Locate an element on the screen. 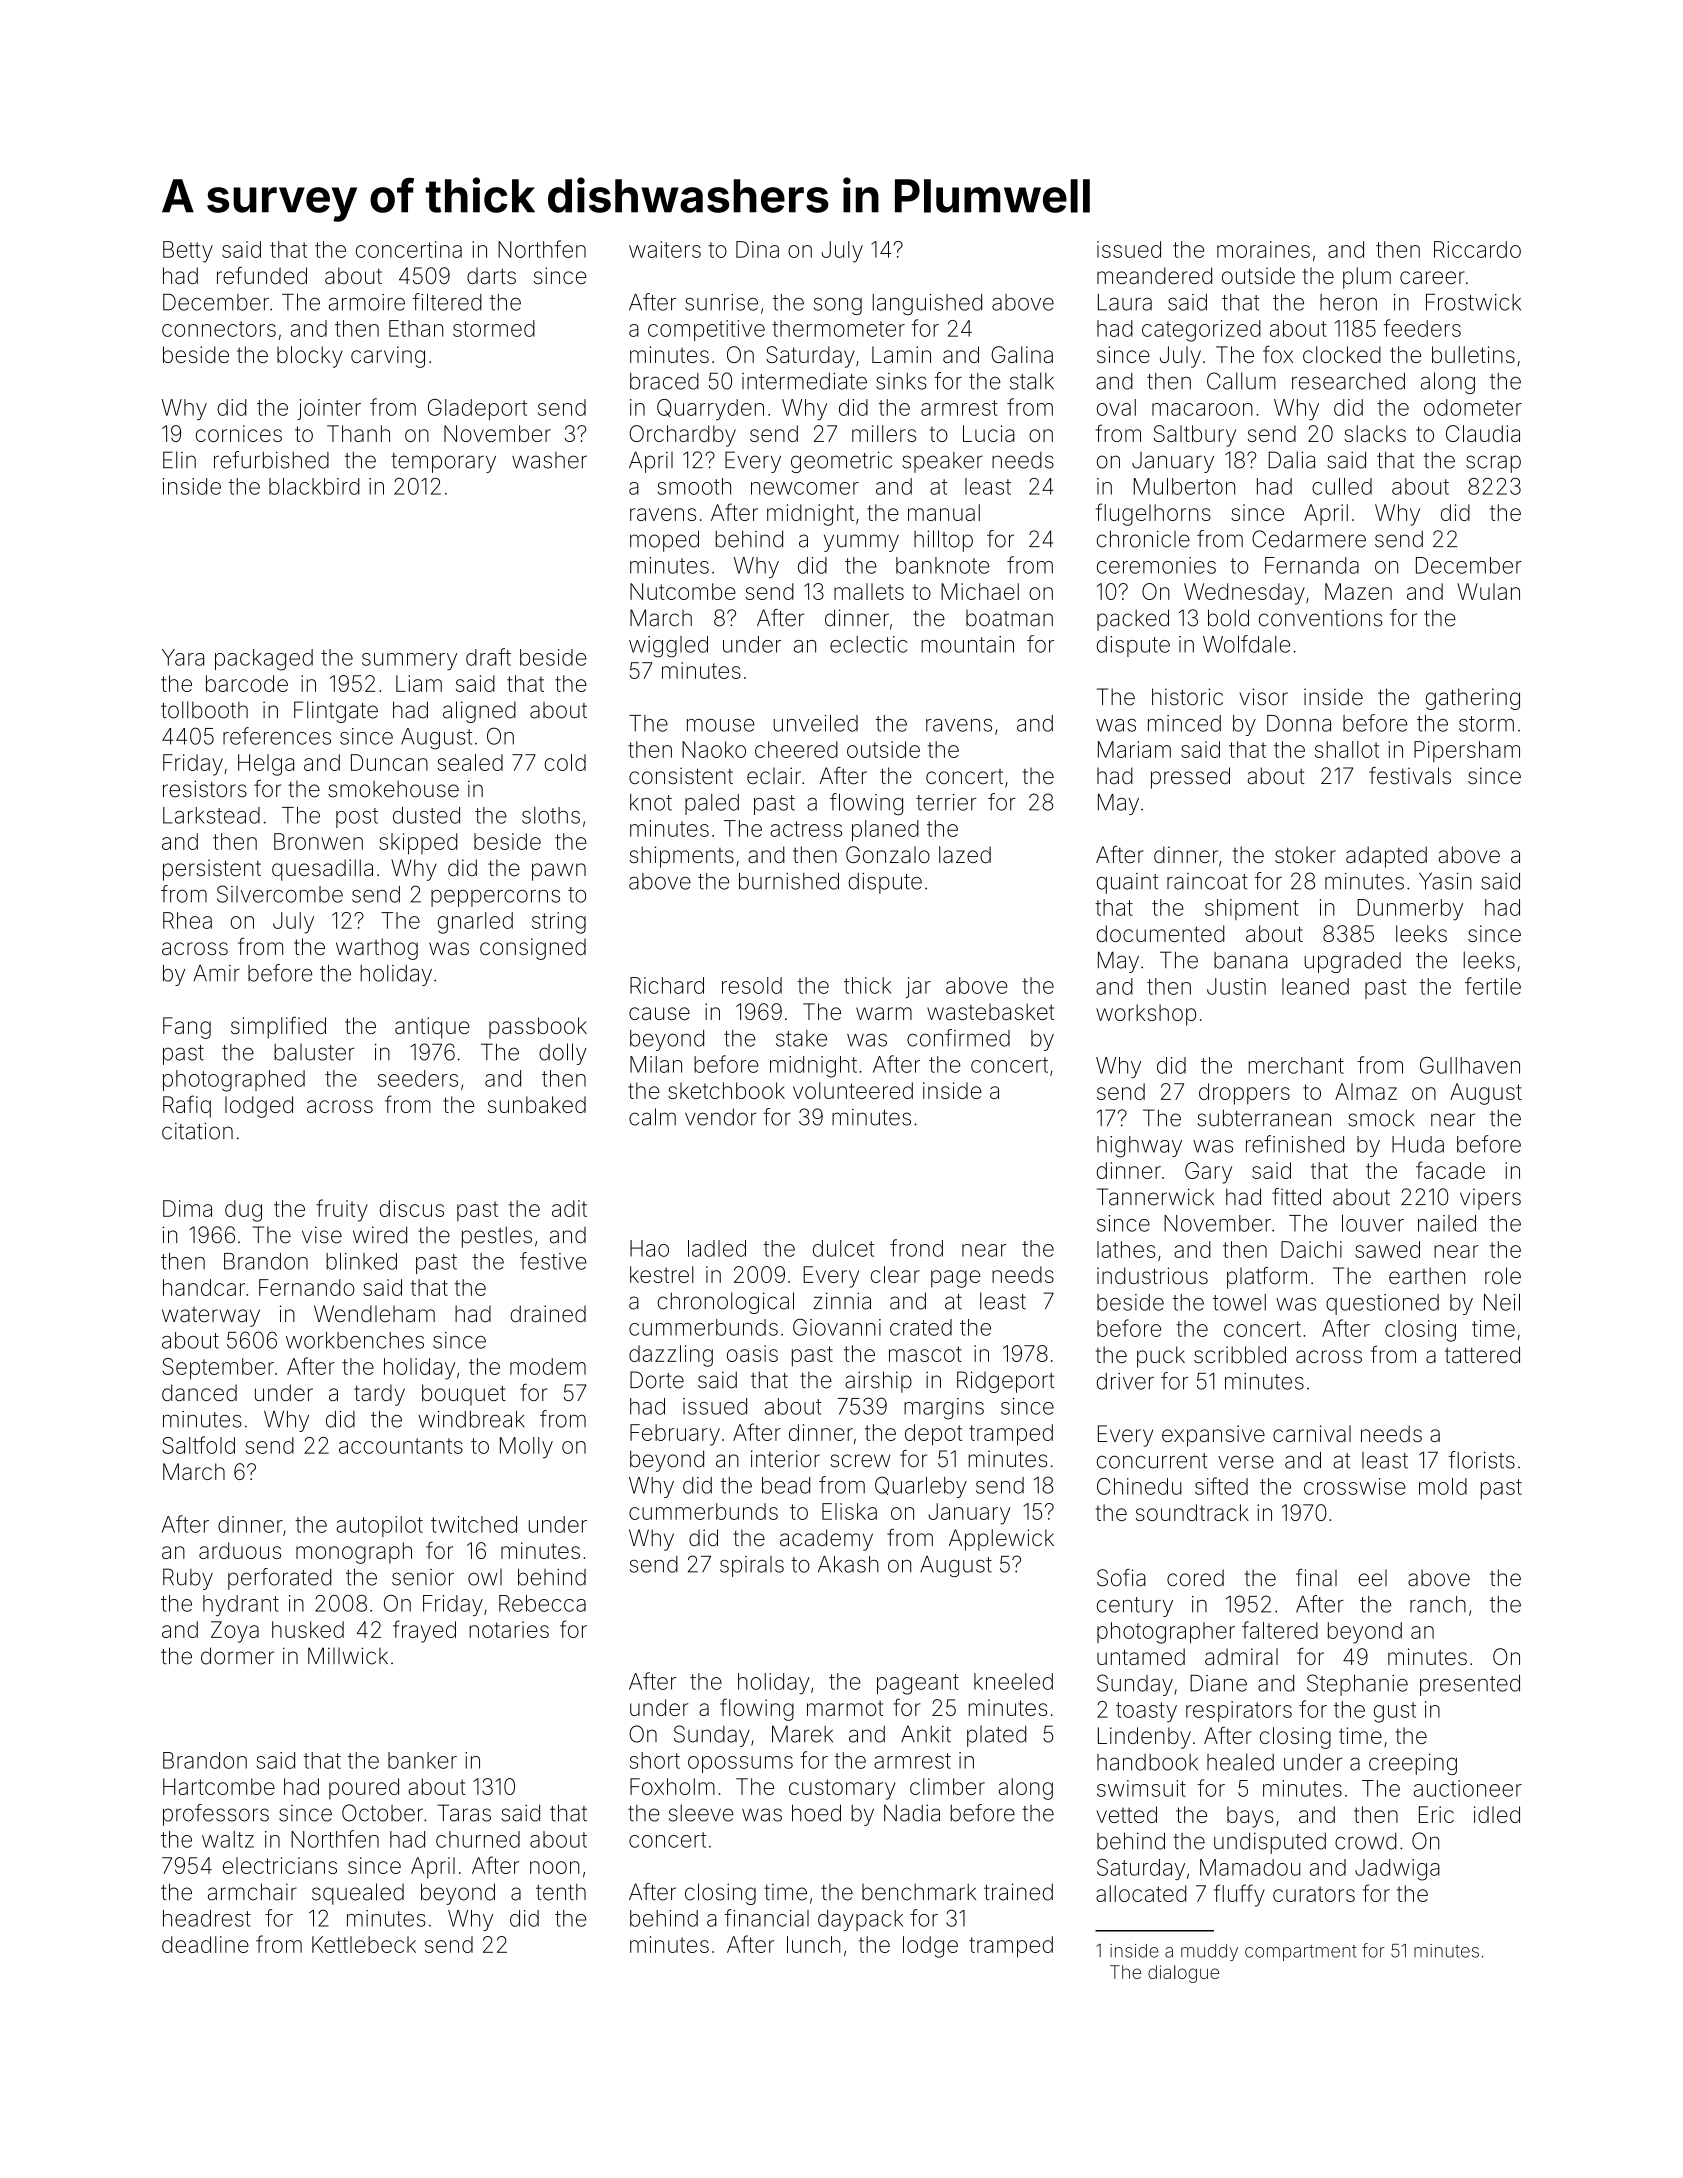 The image size is (1683, 2178). ranch is located at coordinates (1438, 1604).
